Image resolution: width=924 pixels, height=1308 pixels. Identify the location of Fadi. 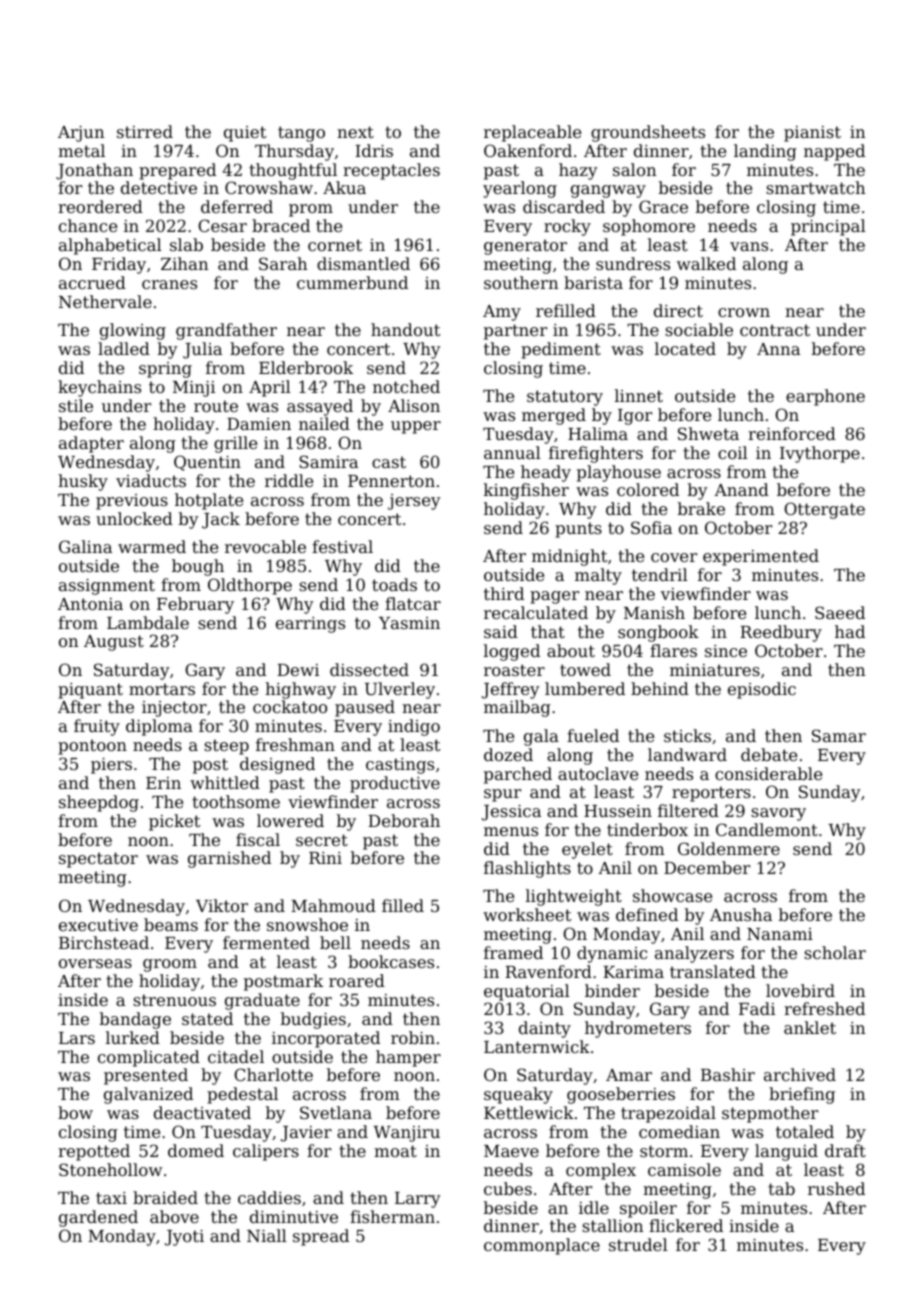
(757, 1008).
